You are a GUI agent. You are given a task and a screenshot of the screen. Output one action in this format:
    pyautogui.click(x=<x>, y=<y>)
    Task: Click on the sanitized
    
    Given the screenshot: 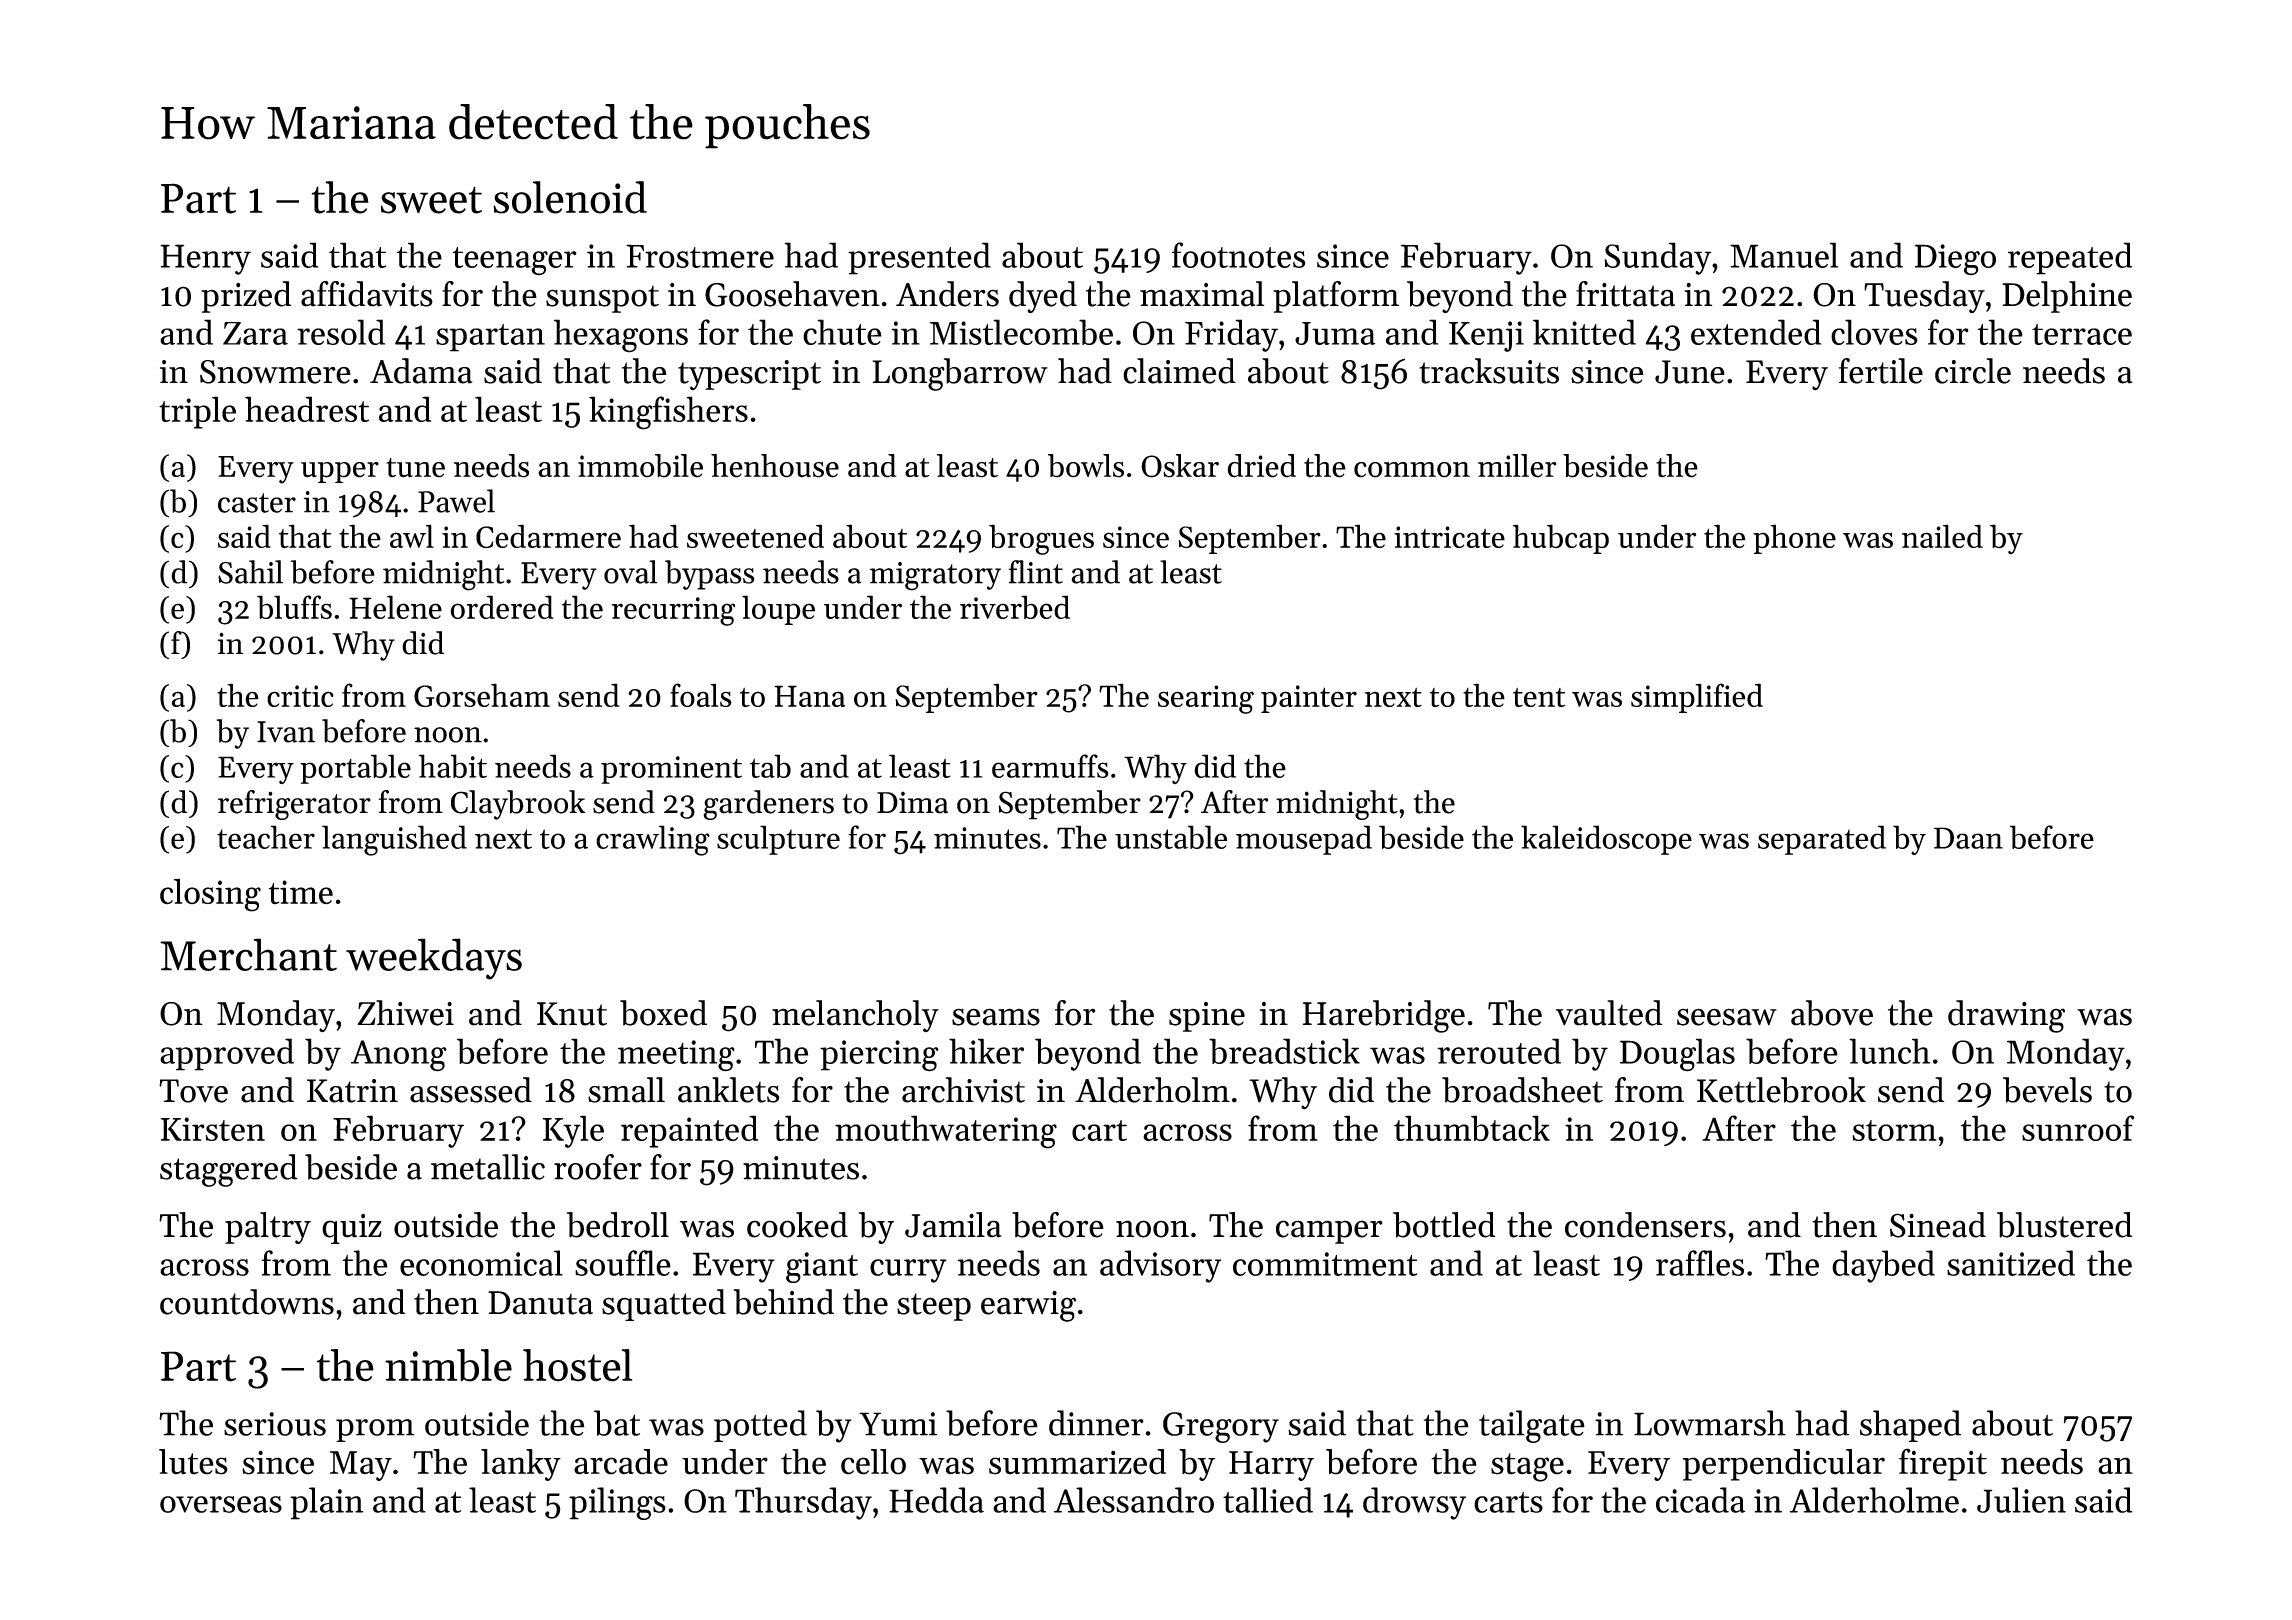 What is the action you would take?
    pyautogui.click(x=2011, y=1263)
